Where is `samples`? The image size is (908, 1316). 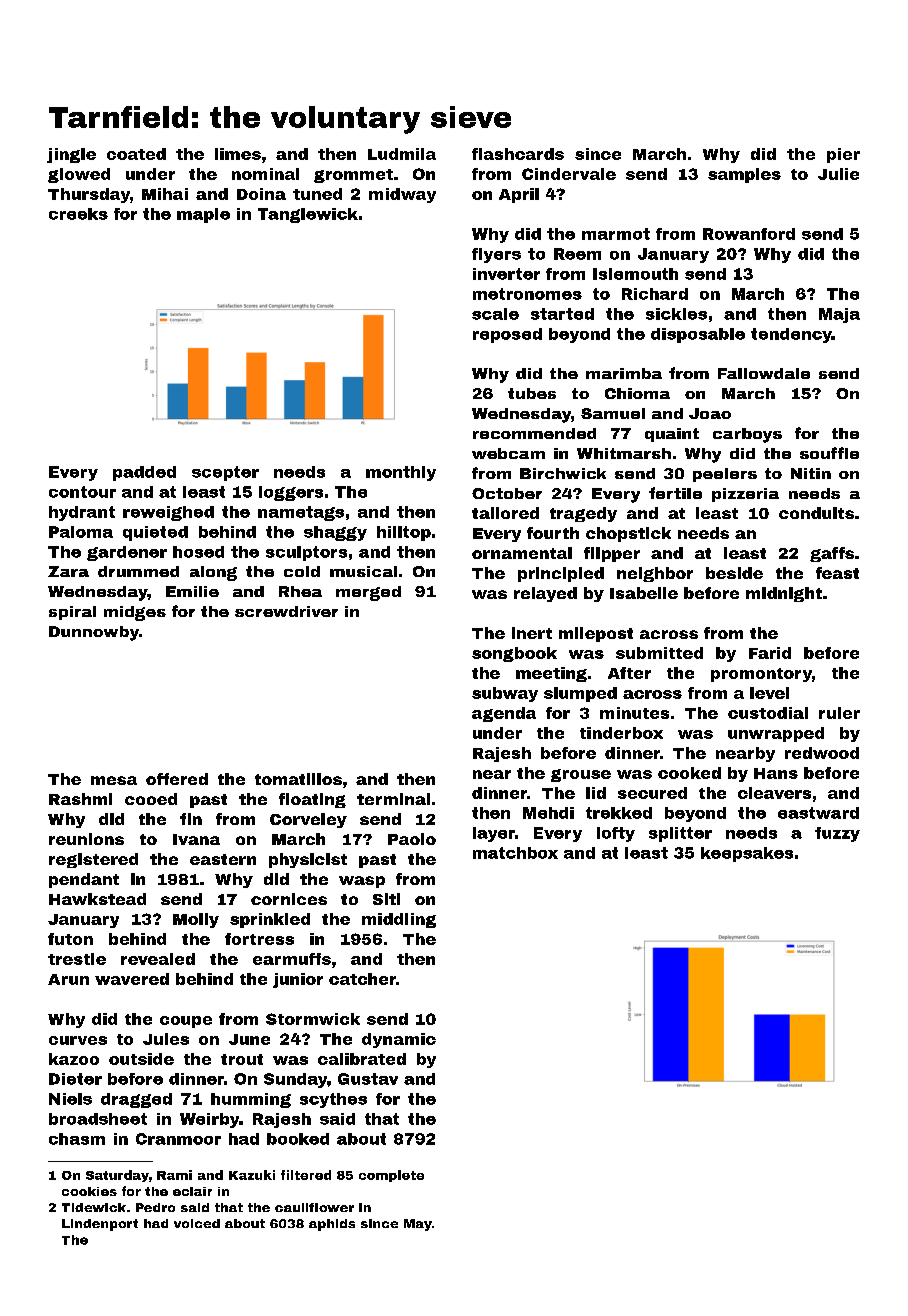 samples is located at coordinates (744, 175).
